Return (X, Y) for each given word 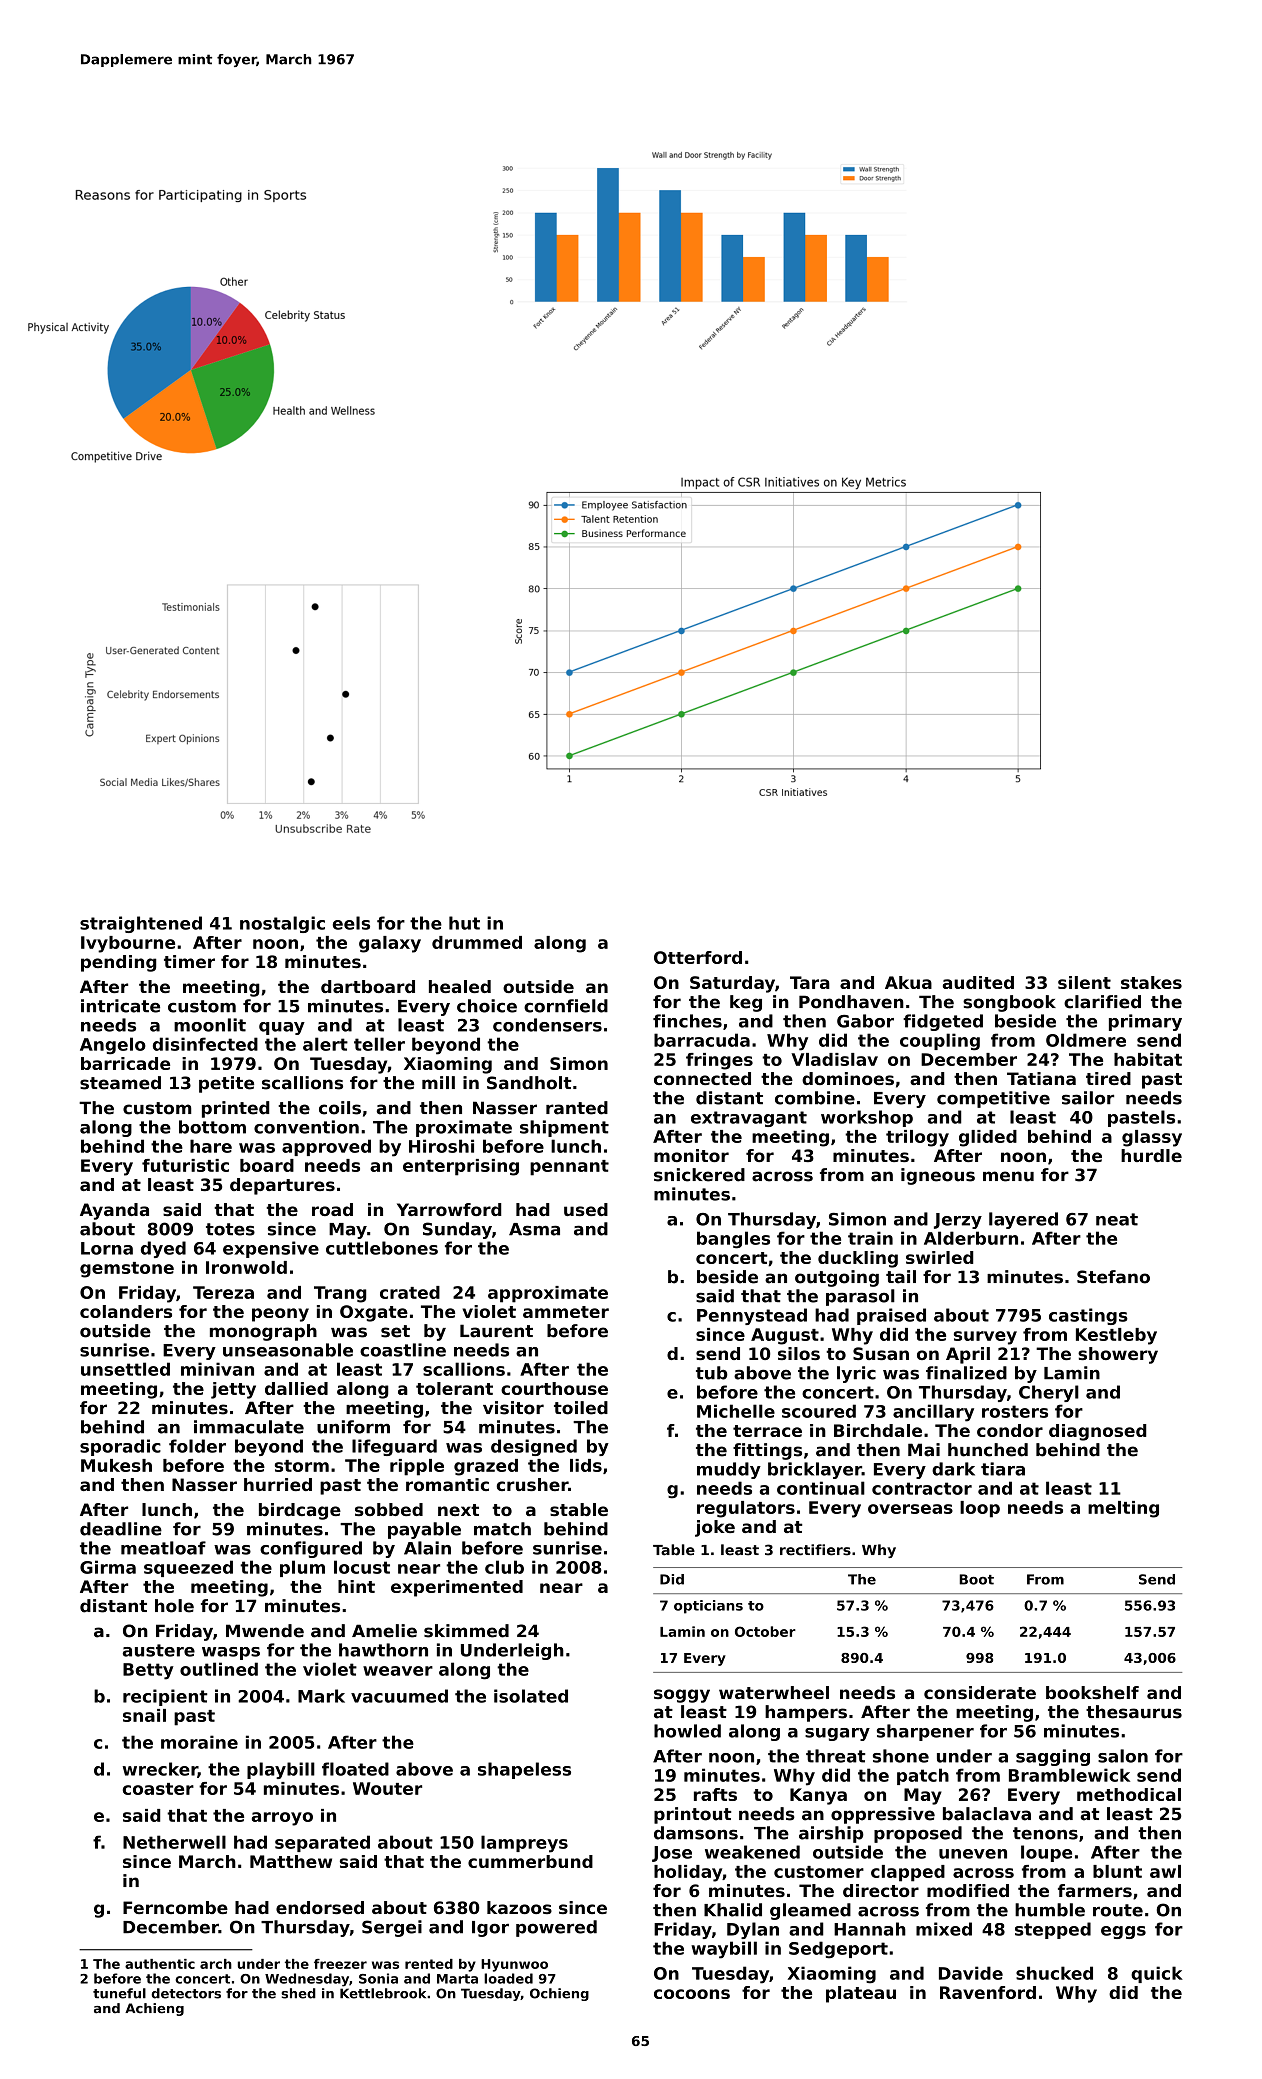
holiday (688, 1873)
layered (1023, 1220)
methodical (1129, 1794)
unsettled (125, 1369)
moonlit (210, 1025)
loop (980, 1509)
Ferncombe (175, 1907)
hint (356, 1586)
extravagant (749, 1119)
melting (1123, 1509)
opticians (708, 1607)
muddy (729, 1470)
